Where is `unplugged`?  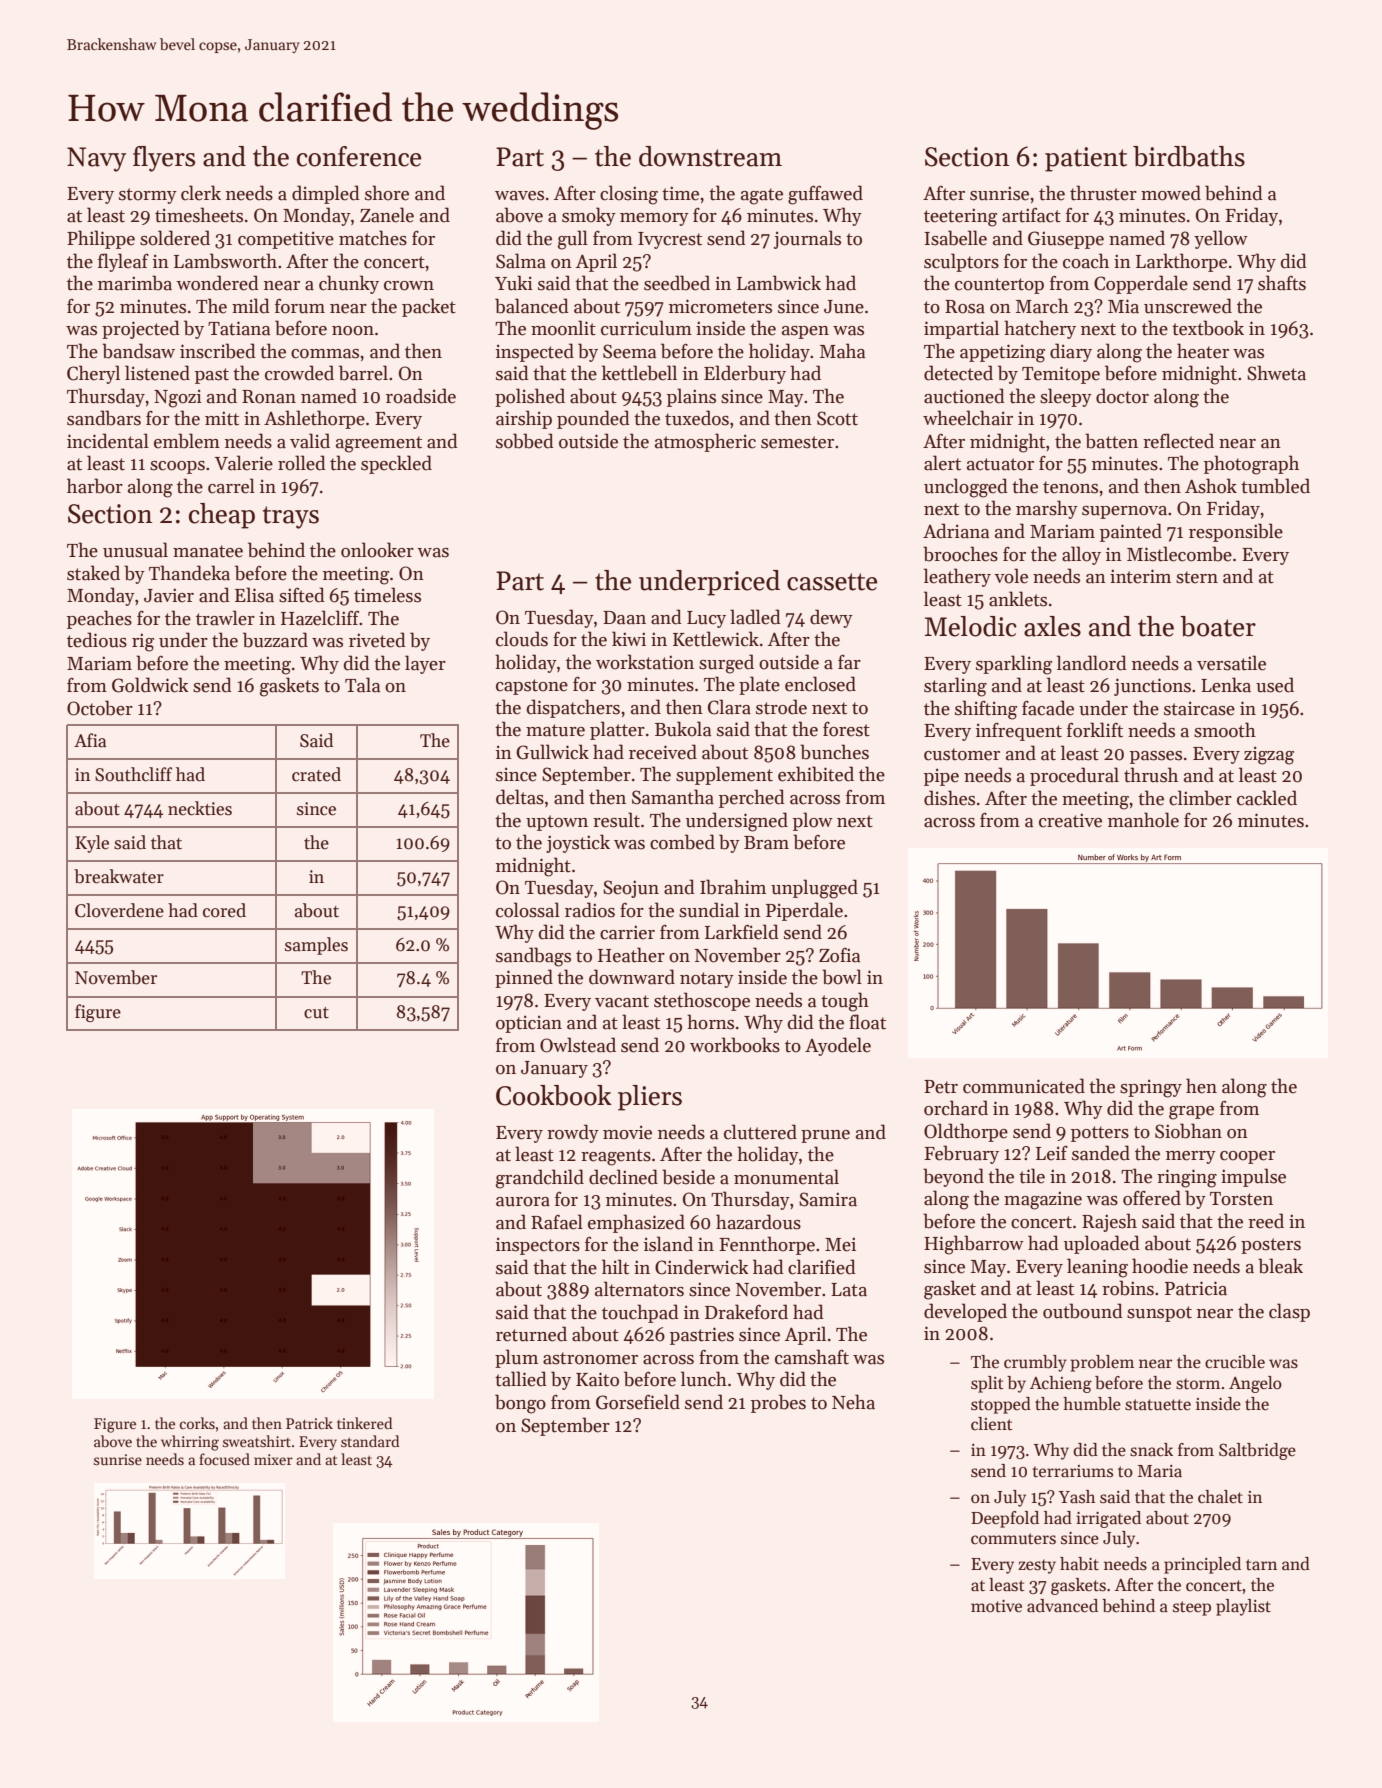 unplugged is located at coordinates (814, 889).
